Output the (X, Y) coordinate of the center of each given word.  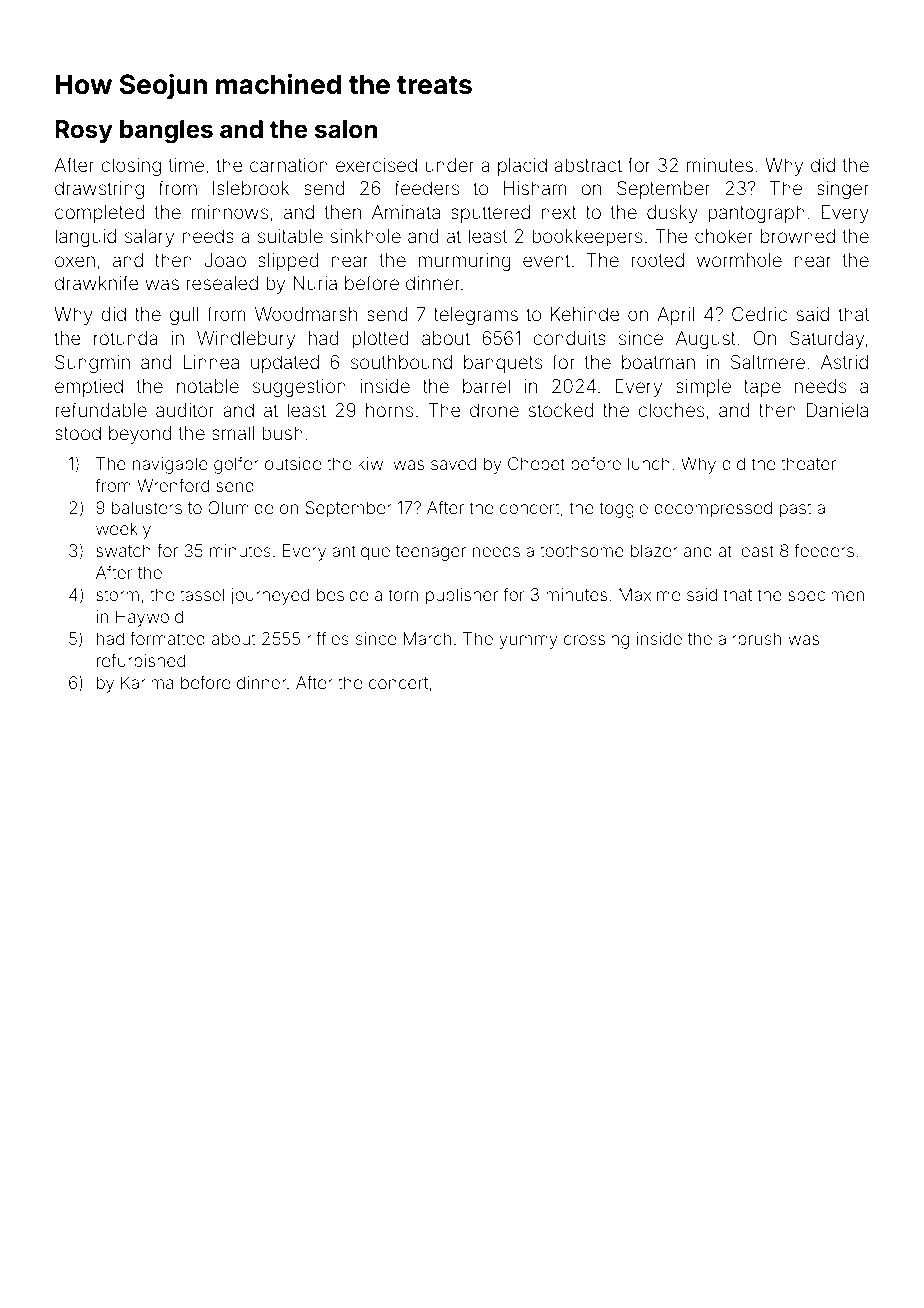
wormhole (739, 260)
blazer (654, 550)
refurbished (141, 660)
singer (843, 190)
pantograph (756, 214)
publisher (462, 596)
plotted (380, 340)
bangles (166, 132)
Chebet (536, 463)
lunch (649, 463)
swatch (123, 550)
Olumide (240, 507)
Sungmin (92, 364)
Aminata (406, 212)
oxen (75, 261)
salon (346, 129)
